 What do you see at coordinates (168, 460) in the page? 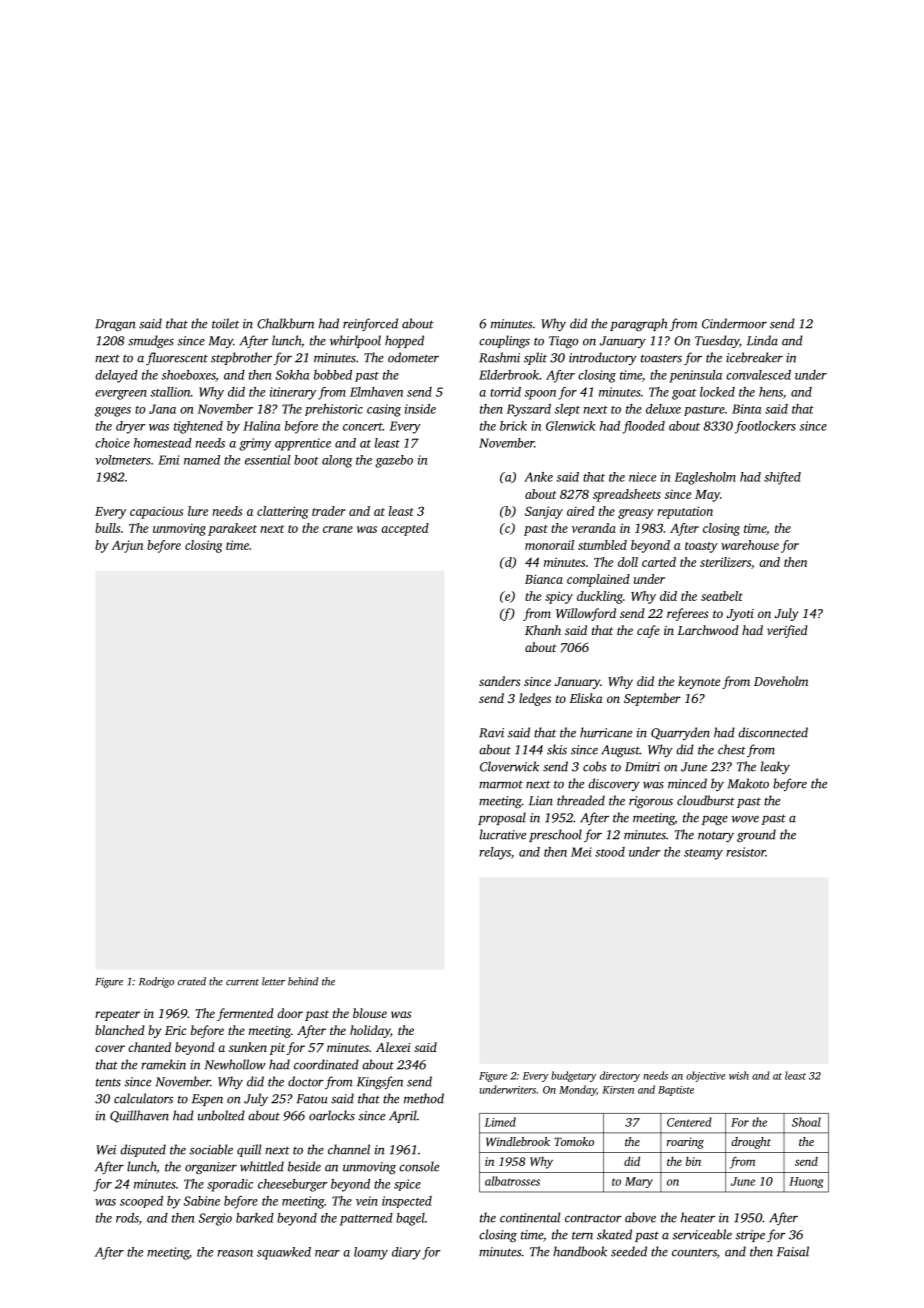
I see `Emi` at bounding box center [168, 460].
